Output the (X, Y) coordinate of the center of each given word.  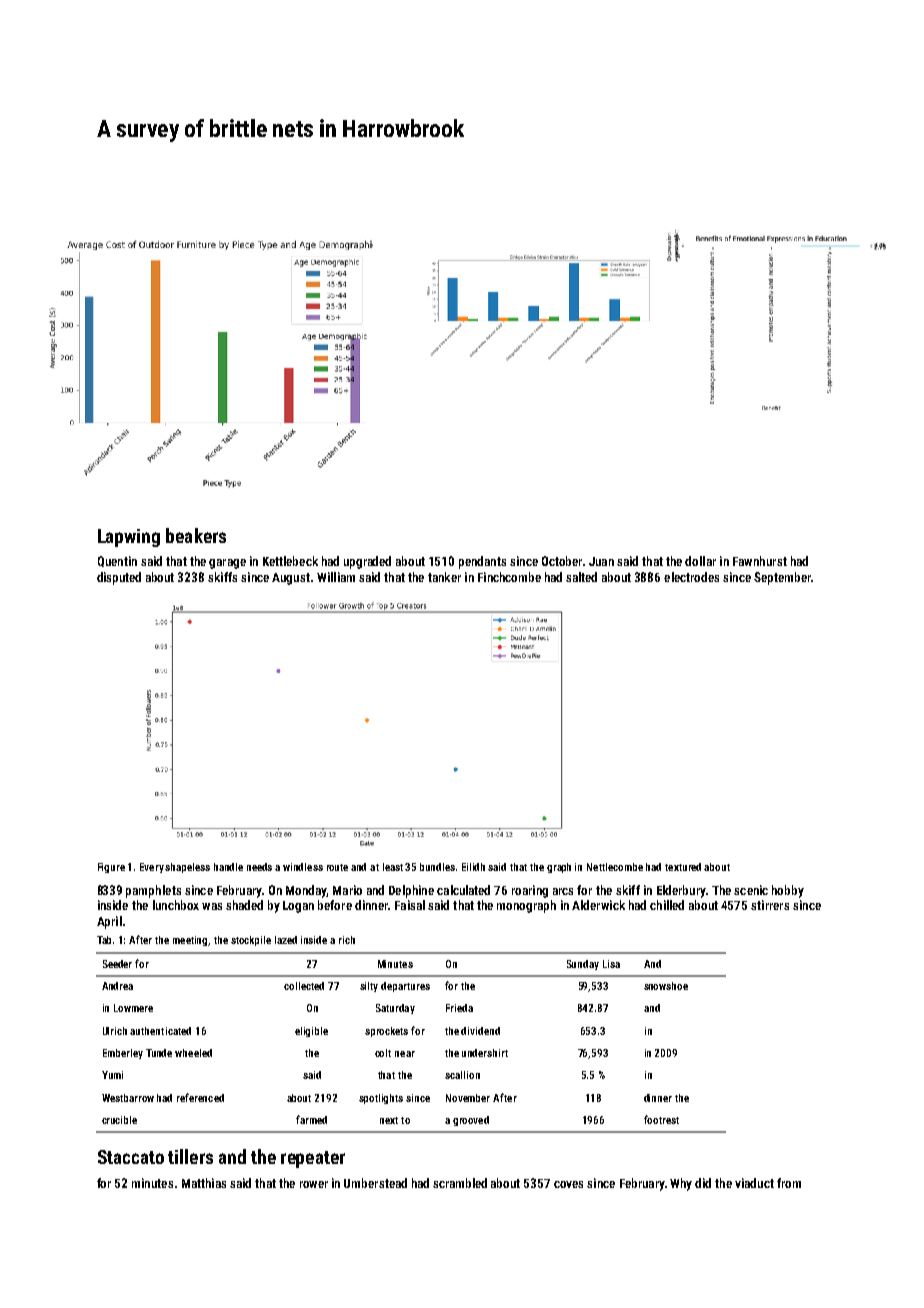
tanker (444, 577)
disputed (119, 578)
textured (683, 867)
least (393, 867)
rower (314, 1184)
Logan (298, 907)
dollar (700, 561)
